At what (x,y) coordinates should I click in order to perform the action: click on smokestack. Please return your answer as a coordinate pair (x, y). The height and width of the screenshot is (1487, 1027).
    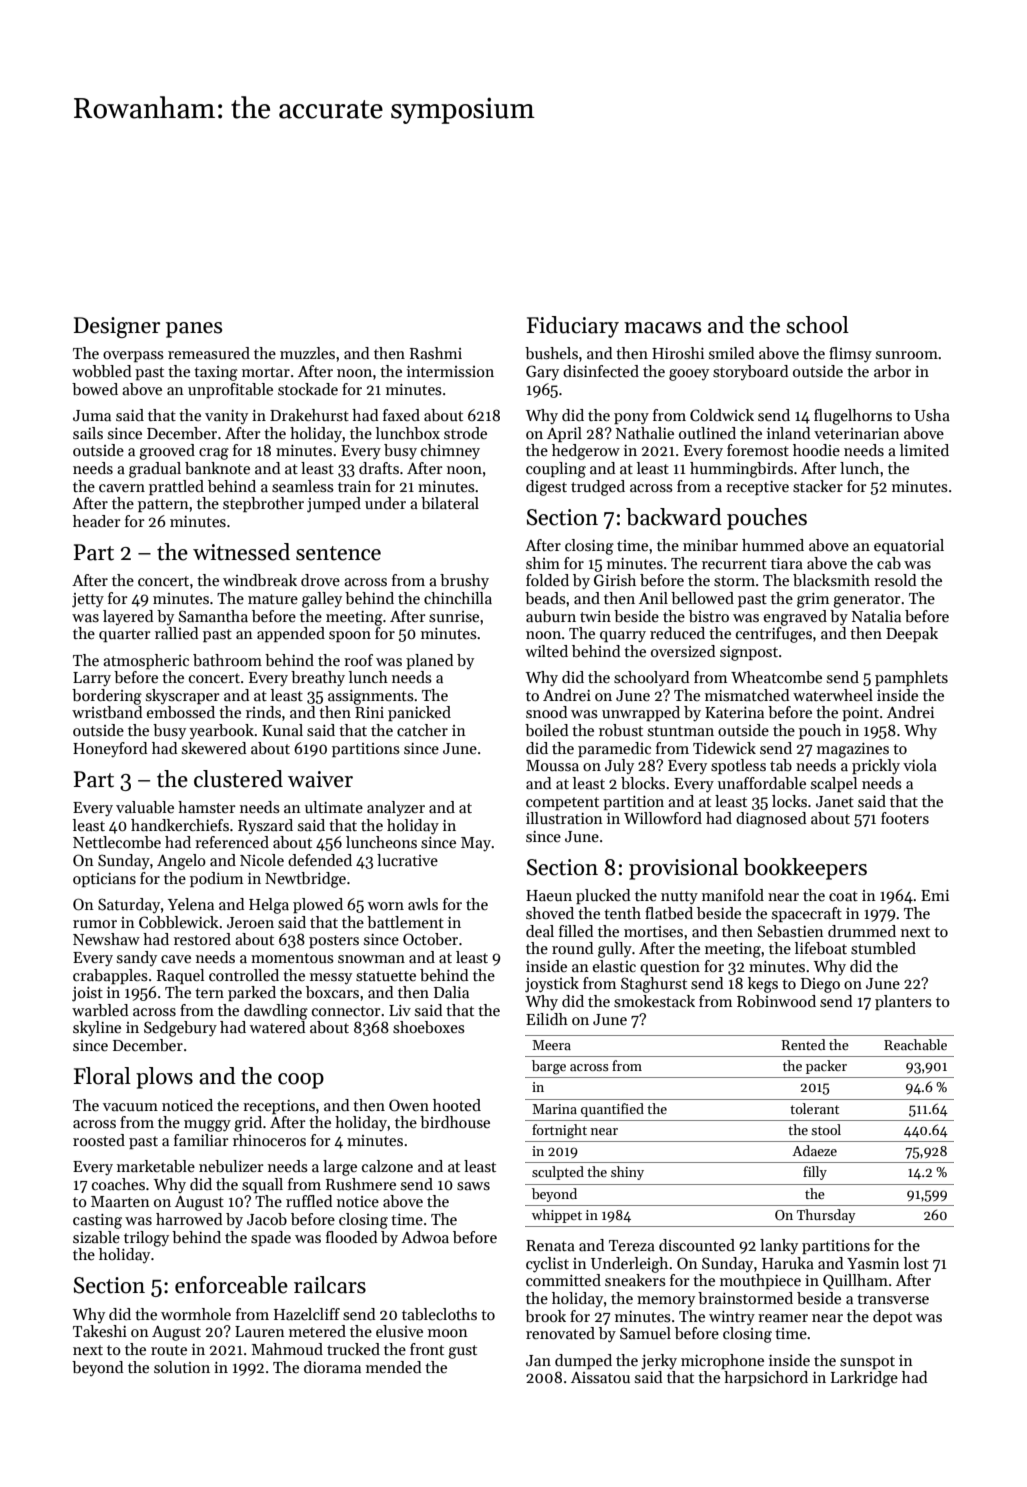
    Looking at the image, I should click on (654, 1001).
